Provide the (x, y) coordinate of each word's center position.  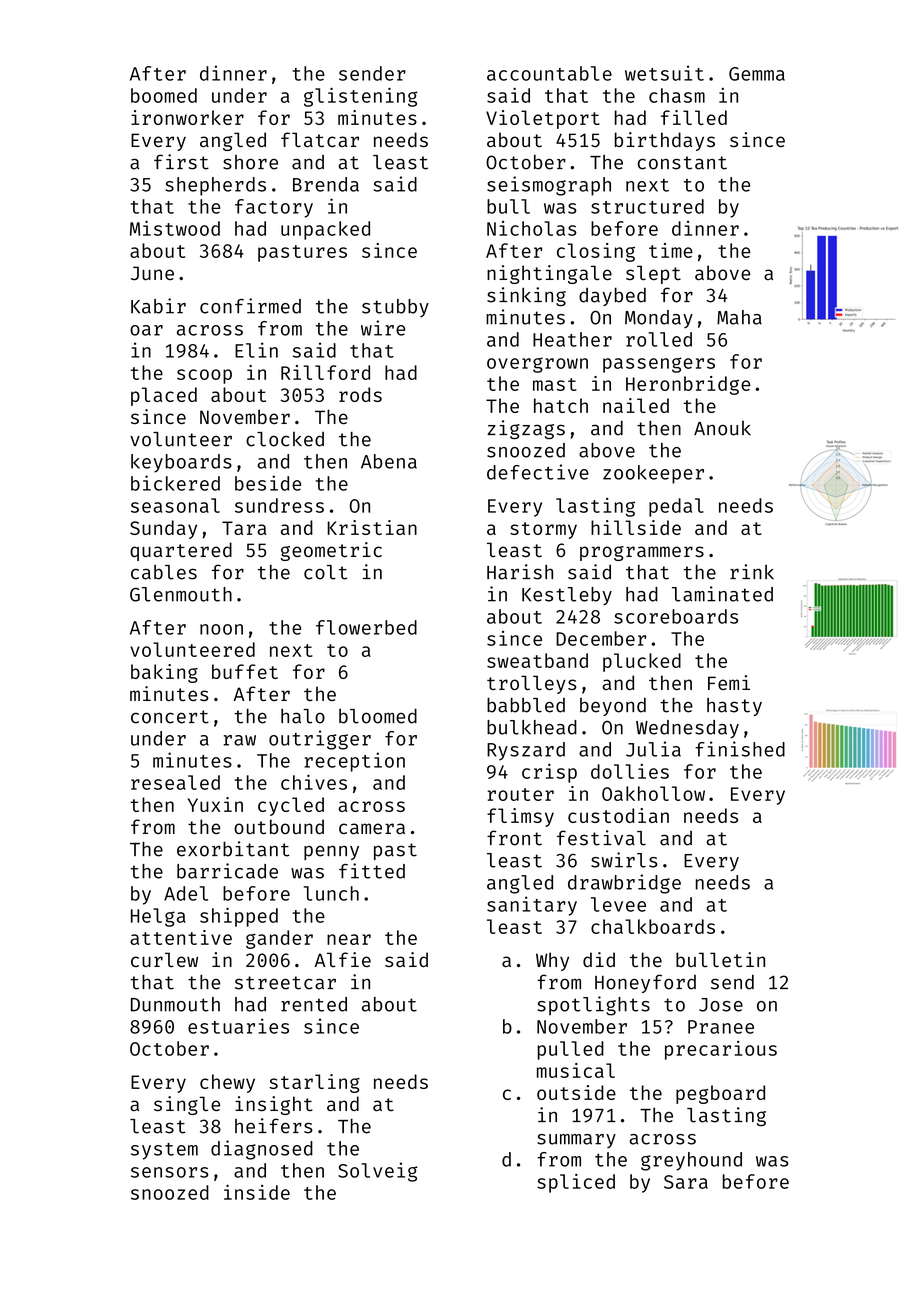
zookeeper (653, 474)
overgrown (537, 365)
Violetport (543, 119)
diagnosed (262, 1150)
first (181, 162)
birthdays (665, 141)
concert (170, 717)
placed (164, 396)
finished (740, 749)
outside (576, 1092)
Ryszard (526, 751)
